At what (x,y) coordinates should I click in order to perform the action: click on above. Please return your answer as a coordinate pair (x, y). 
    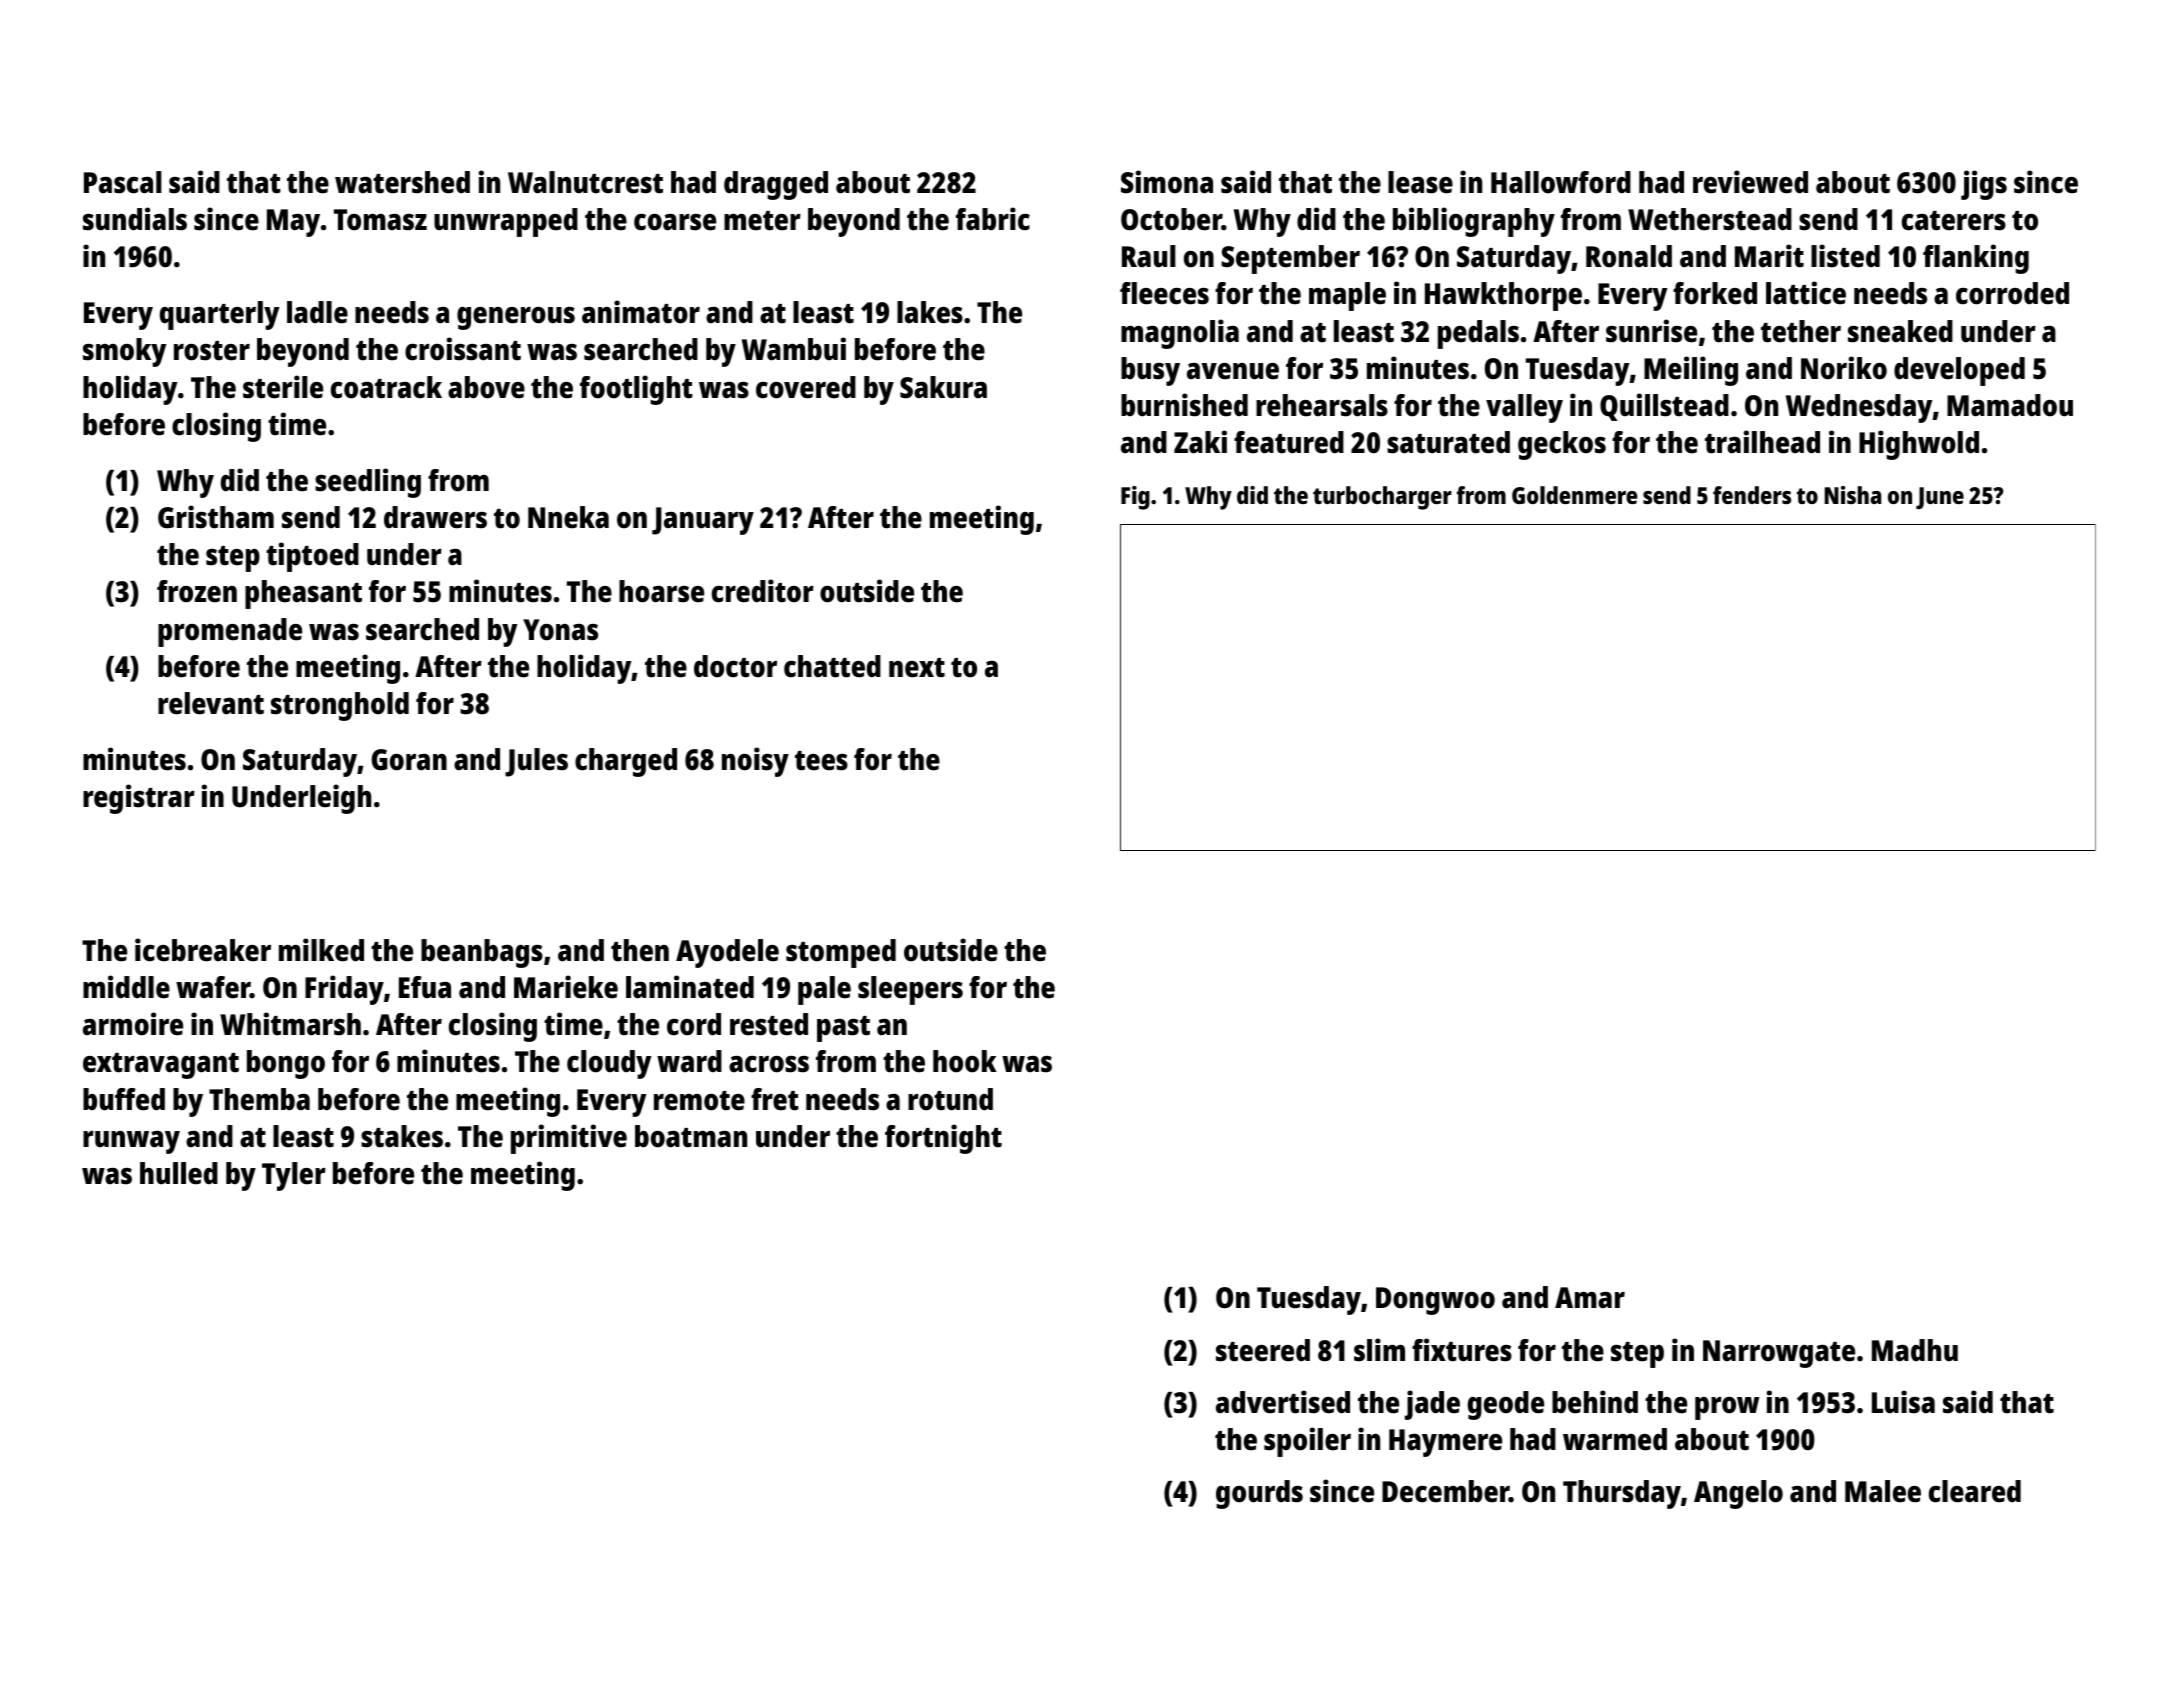
    Looking at the image, I should click on (486, 387).
